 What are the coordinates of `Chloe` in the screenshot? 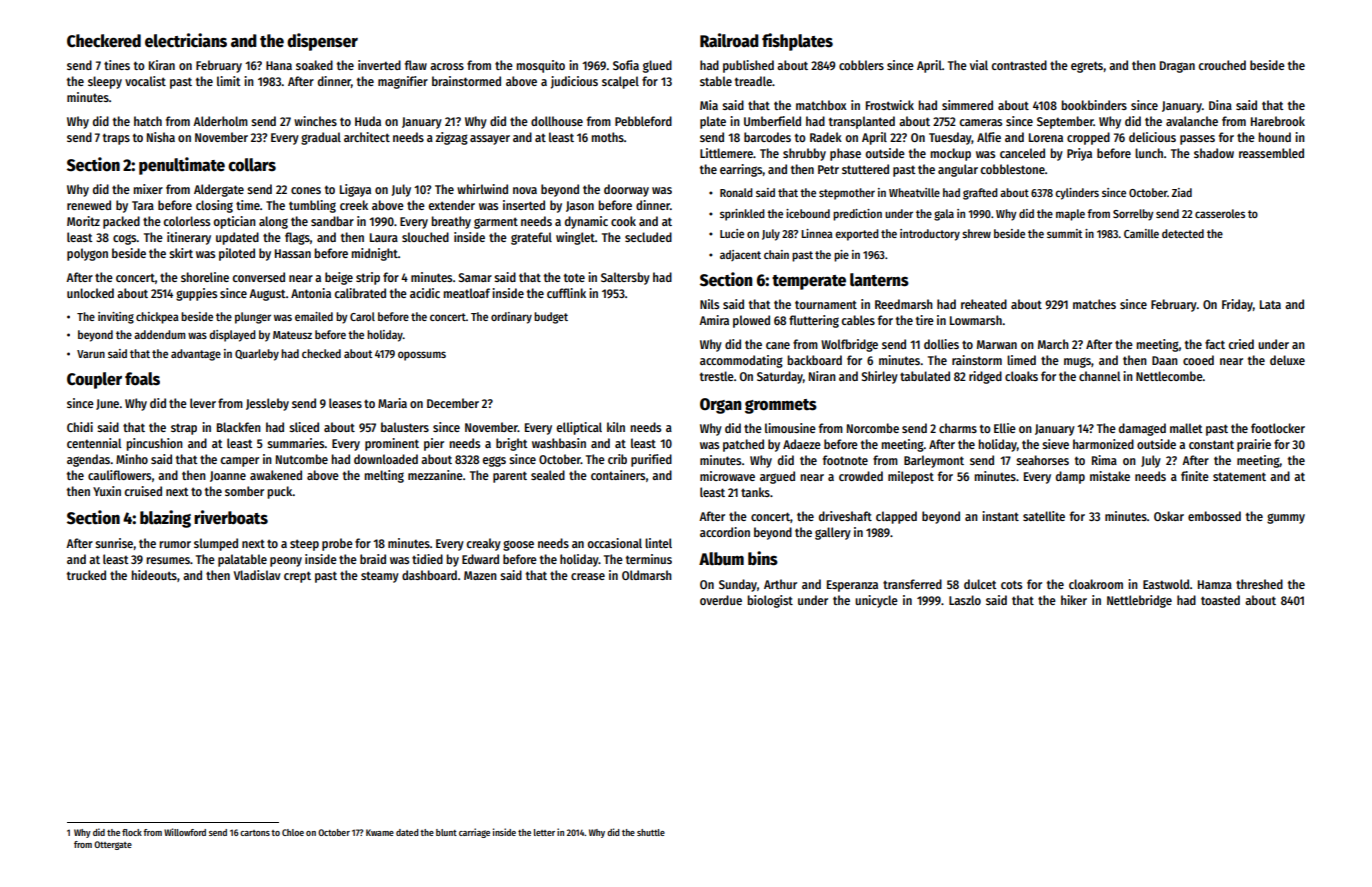 It's located at (293, 832).
